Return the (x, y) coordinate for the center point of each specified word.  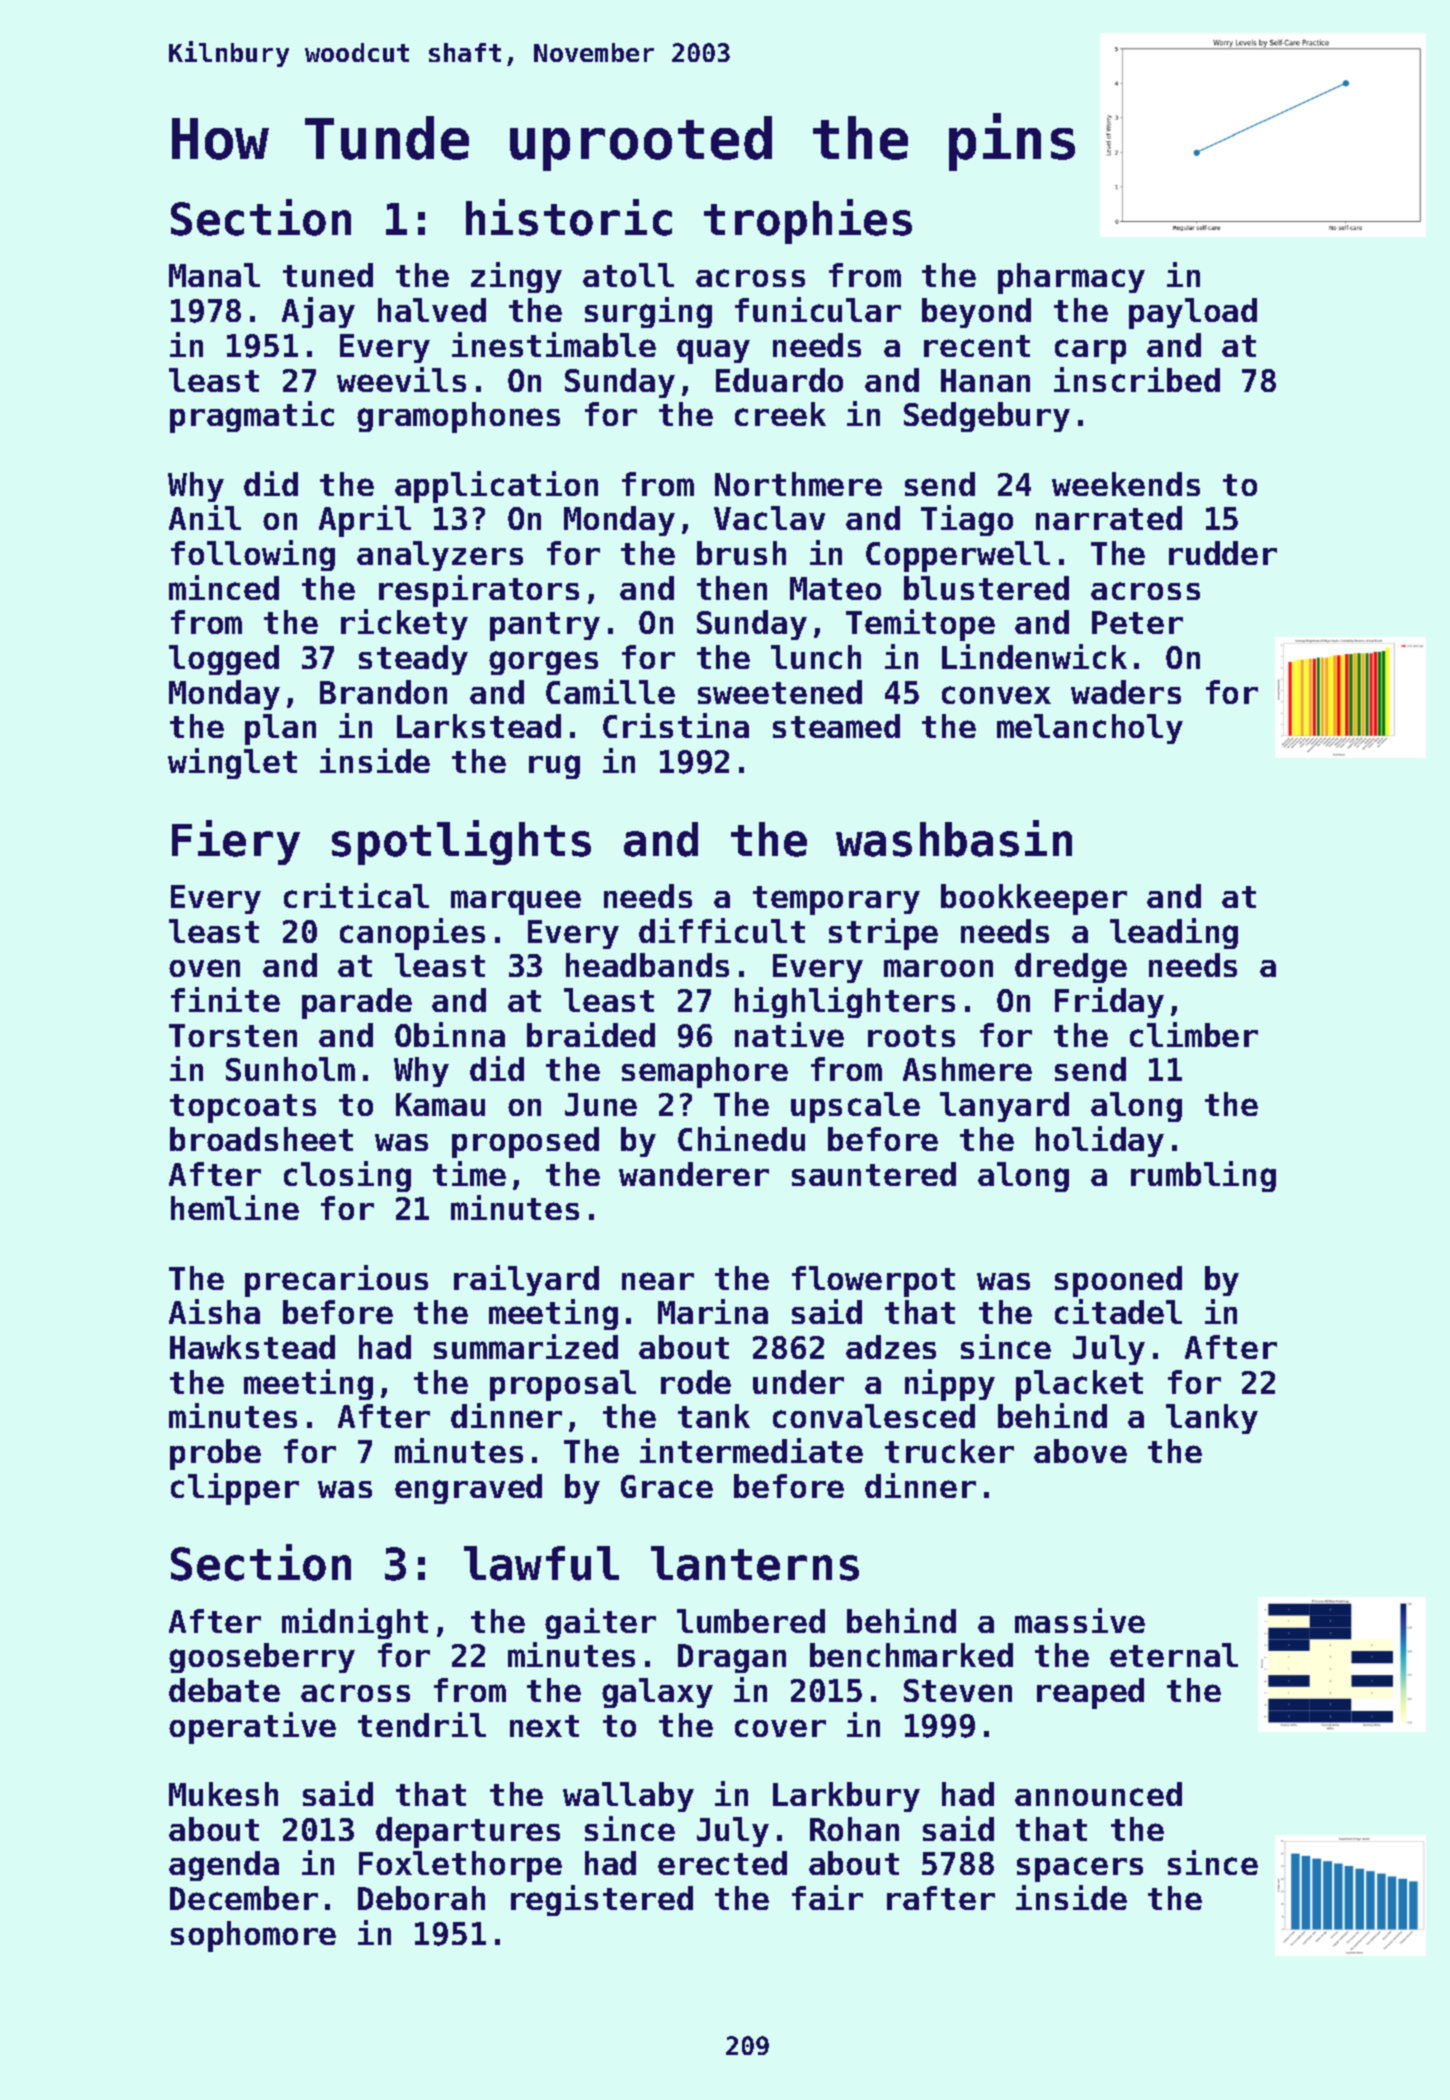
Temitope (920, 625)
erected (722, 1863)
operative (252, 1728)
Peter (1137, 622)
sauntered (874, 1174)
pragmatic (252, 417)
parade (357, 1003)
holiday (1100, 1141)
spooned (1118, 1281)
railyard (526, 1280)
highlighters (845, 1002)
